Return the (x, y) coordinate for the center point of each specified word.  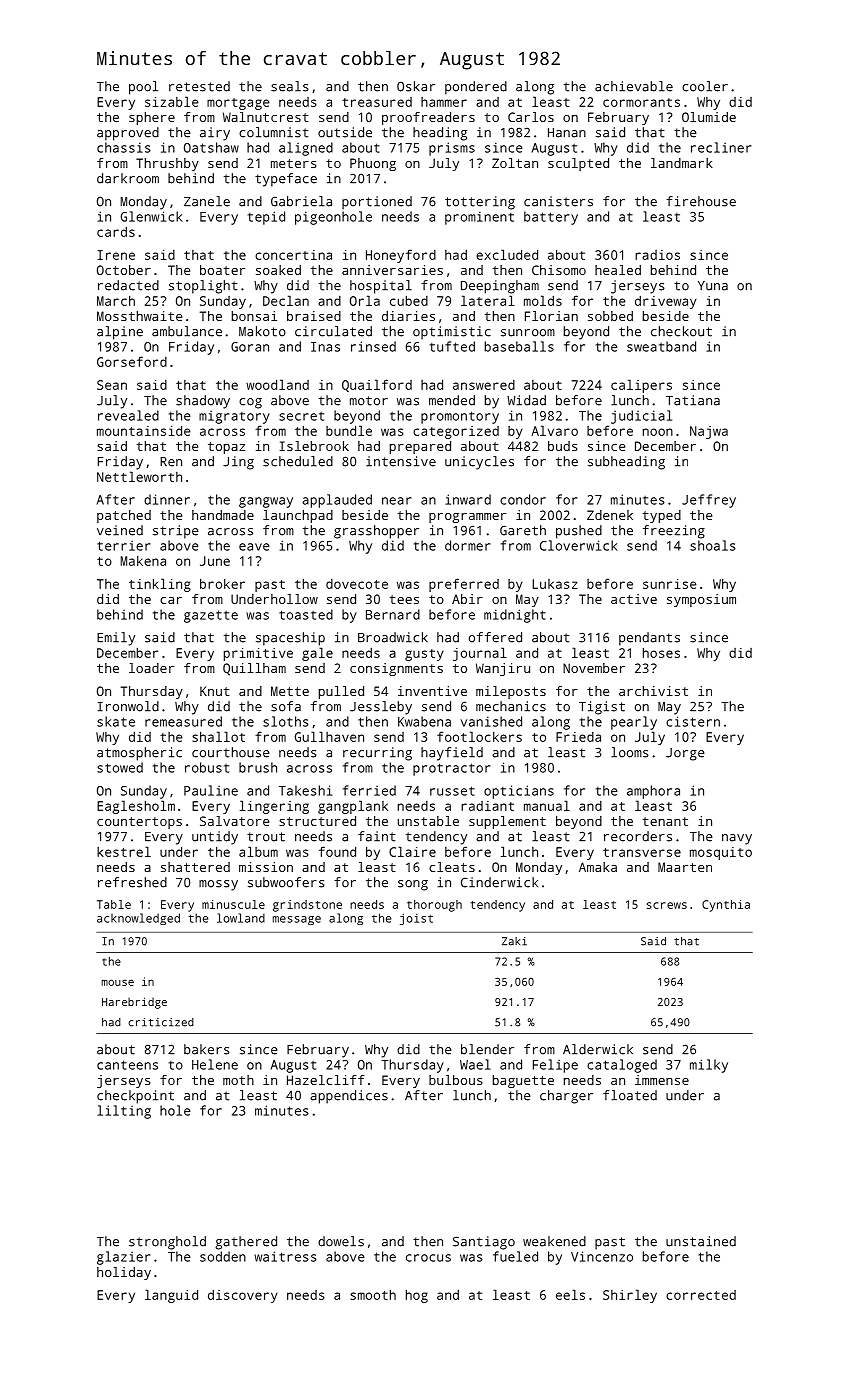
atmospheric (139, 754)
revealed (128, 415)
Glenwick (152, 216)
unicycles (479, 463)
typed (662, 516)
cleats (452, 867)
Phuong (373, 164)
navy (737, 839)
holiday (124, 1273)
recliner (721, 147)
